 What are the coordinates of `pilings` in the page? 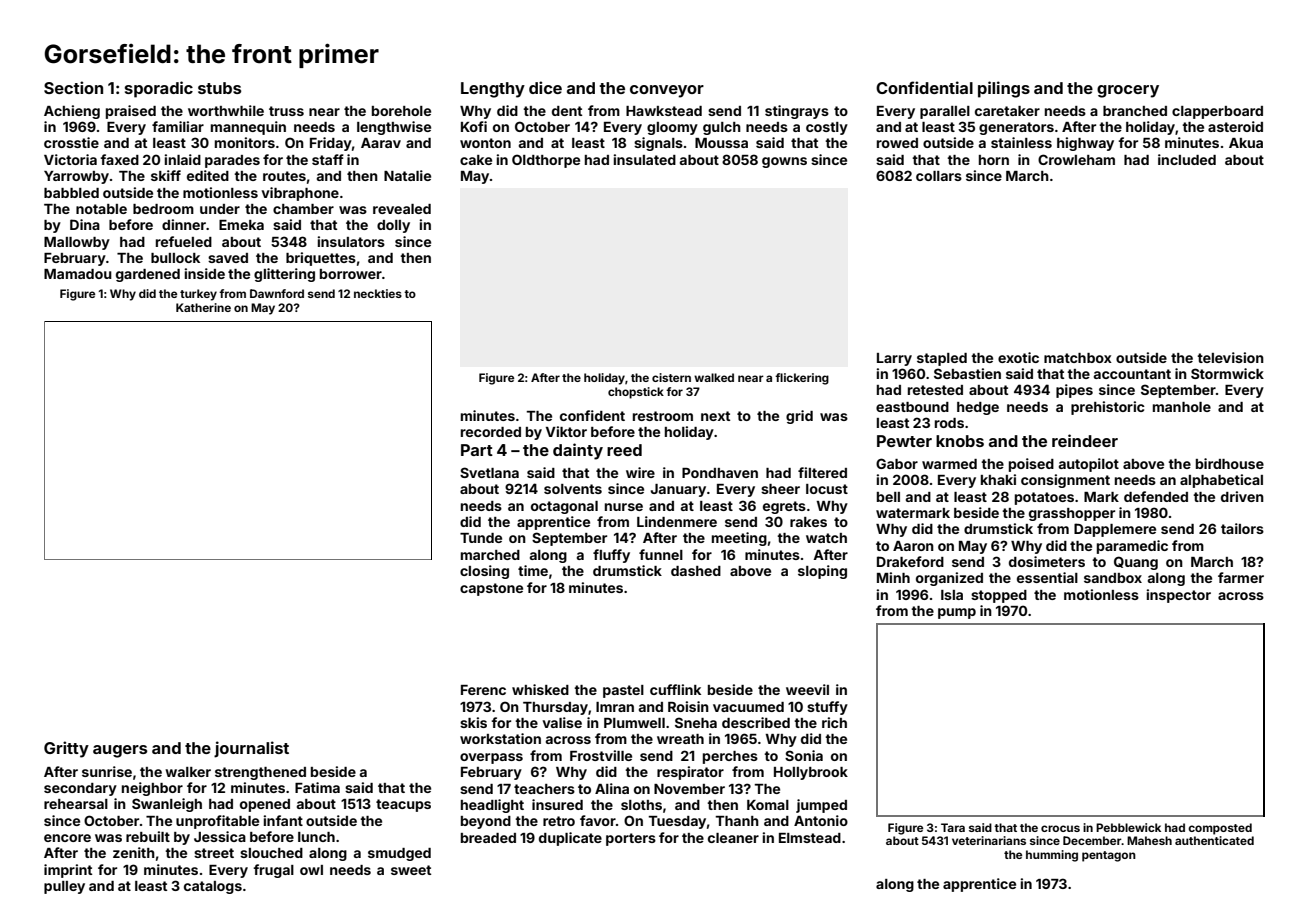 It's located at (1004, 89).
